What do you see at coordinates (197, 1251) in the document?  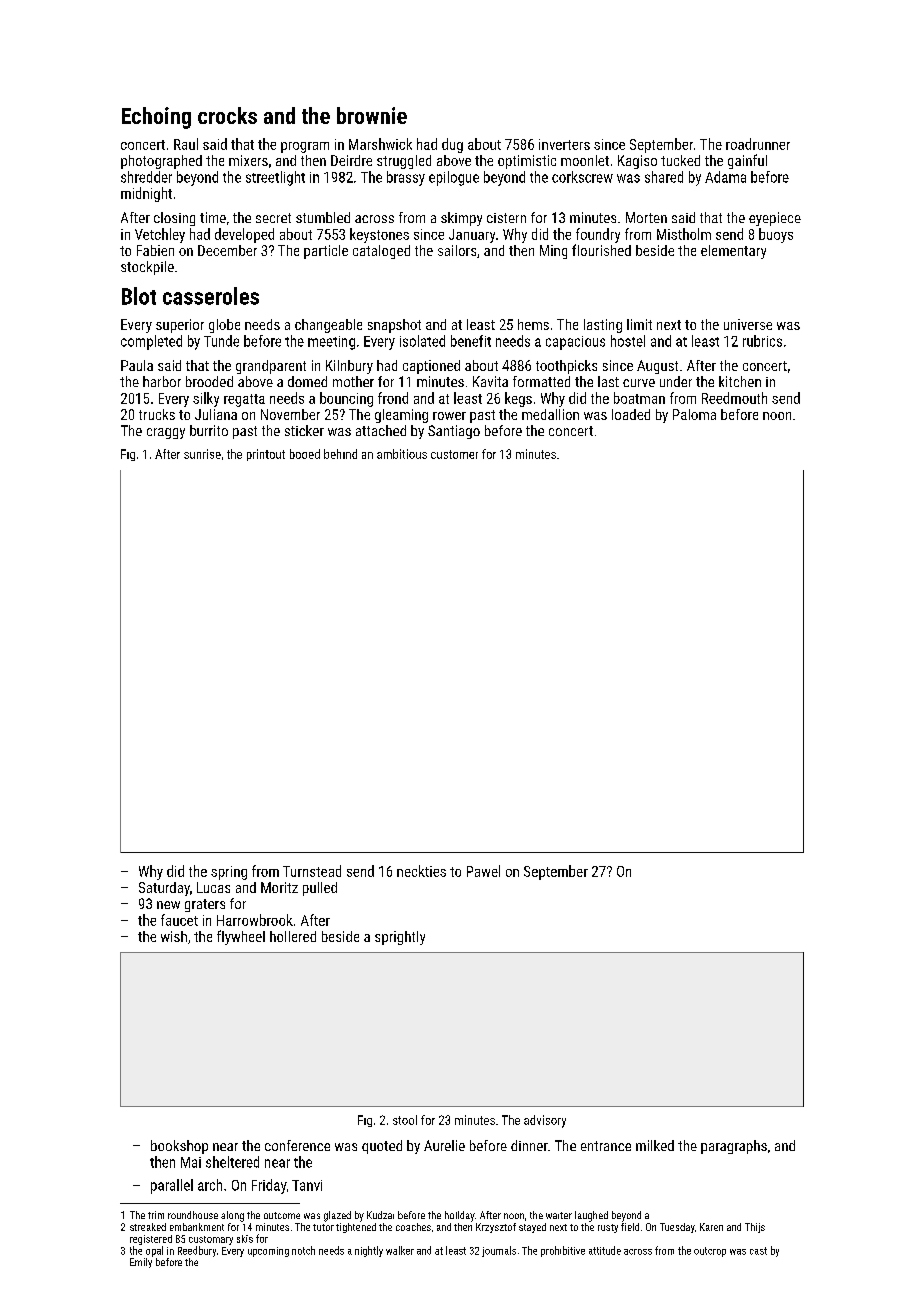 I see `Reedbury` at bounding box center [197, 1251].
